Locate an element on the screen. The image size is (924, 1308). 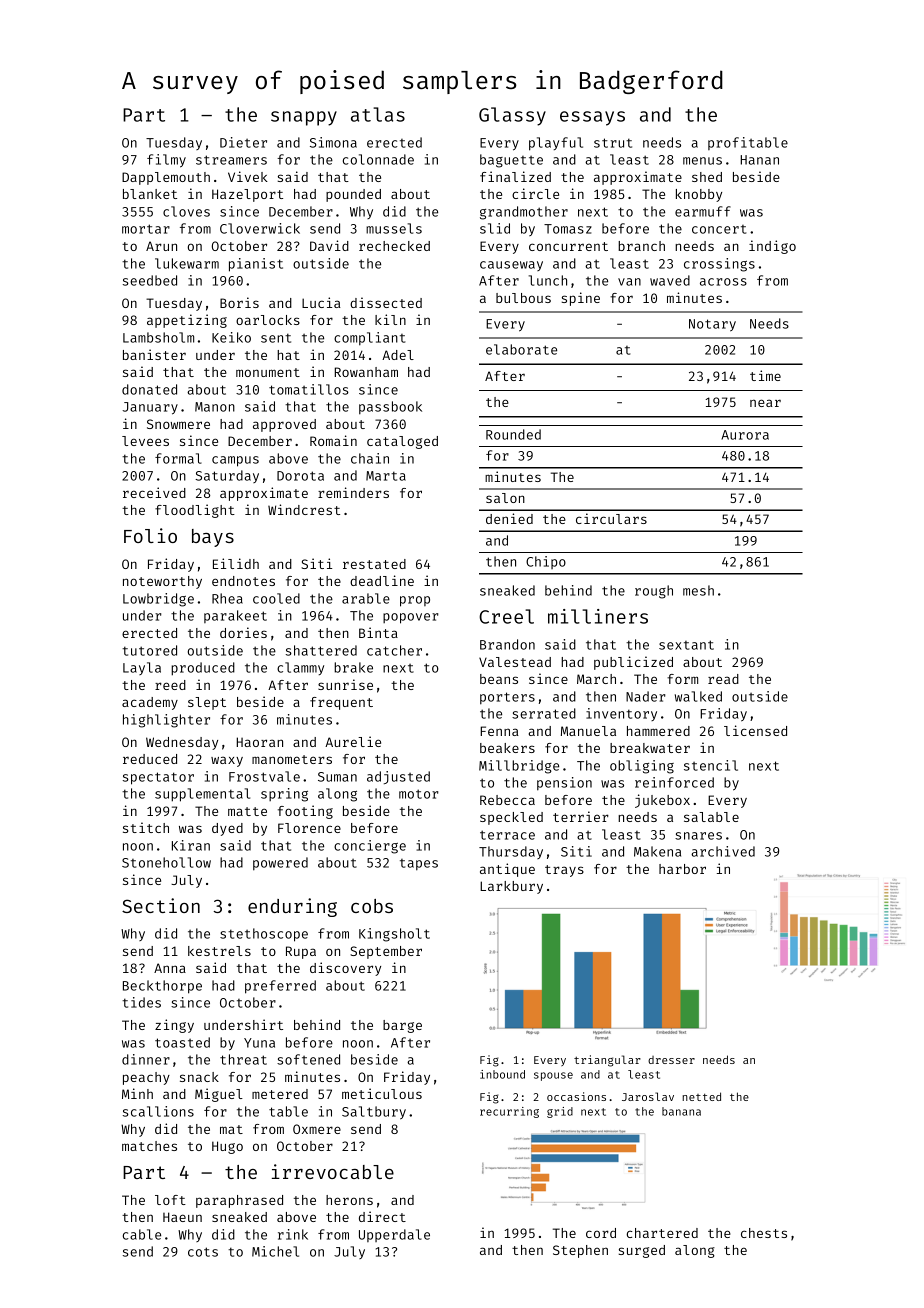
Oxmere is located at coordinates (317, 1129).
